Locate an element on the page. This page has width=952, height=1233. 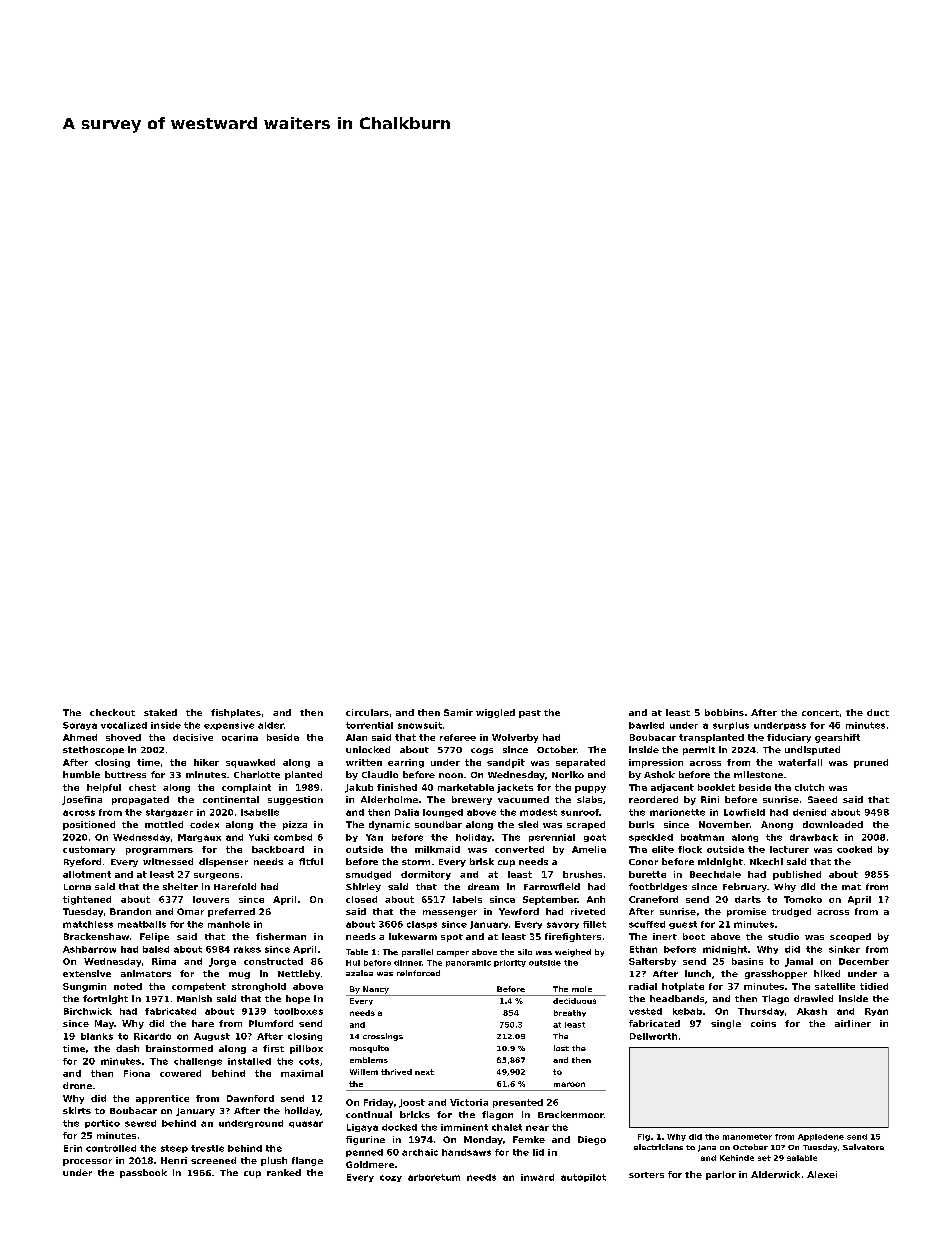
Yewford is located at coordinates (519, 911).
